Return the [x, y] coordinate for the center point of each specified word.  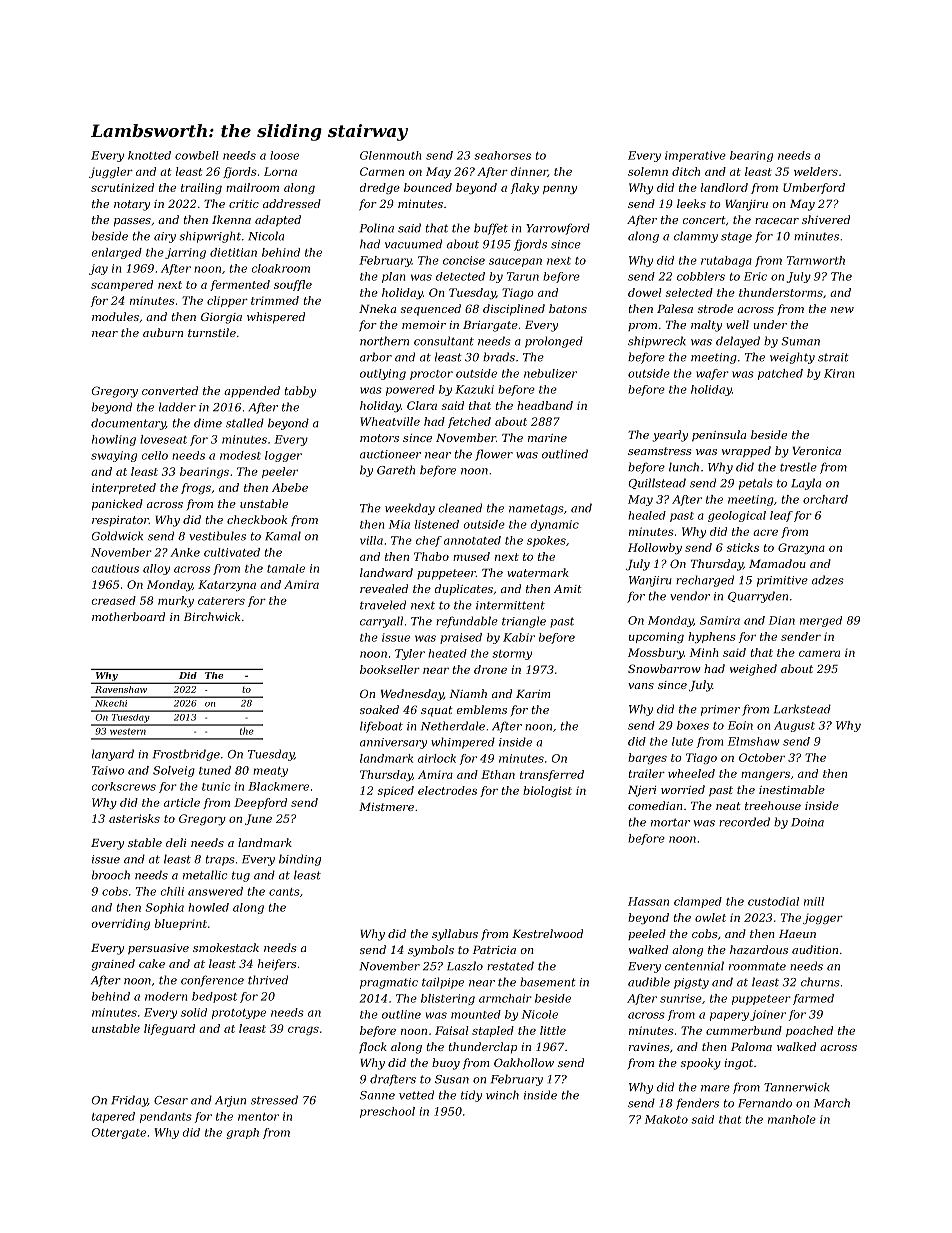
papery [729, 1016]
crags [303, 1031]
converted [170, 390]
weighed [753, 670]
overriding [121, 924]
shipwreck [657, 342]
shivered [826, 219]
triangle [524, 622]
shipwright [210, 237]
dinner [529, 172]
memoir [424, 325]
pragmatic [389, 983]
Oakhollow [524, 1062]
